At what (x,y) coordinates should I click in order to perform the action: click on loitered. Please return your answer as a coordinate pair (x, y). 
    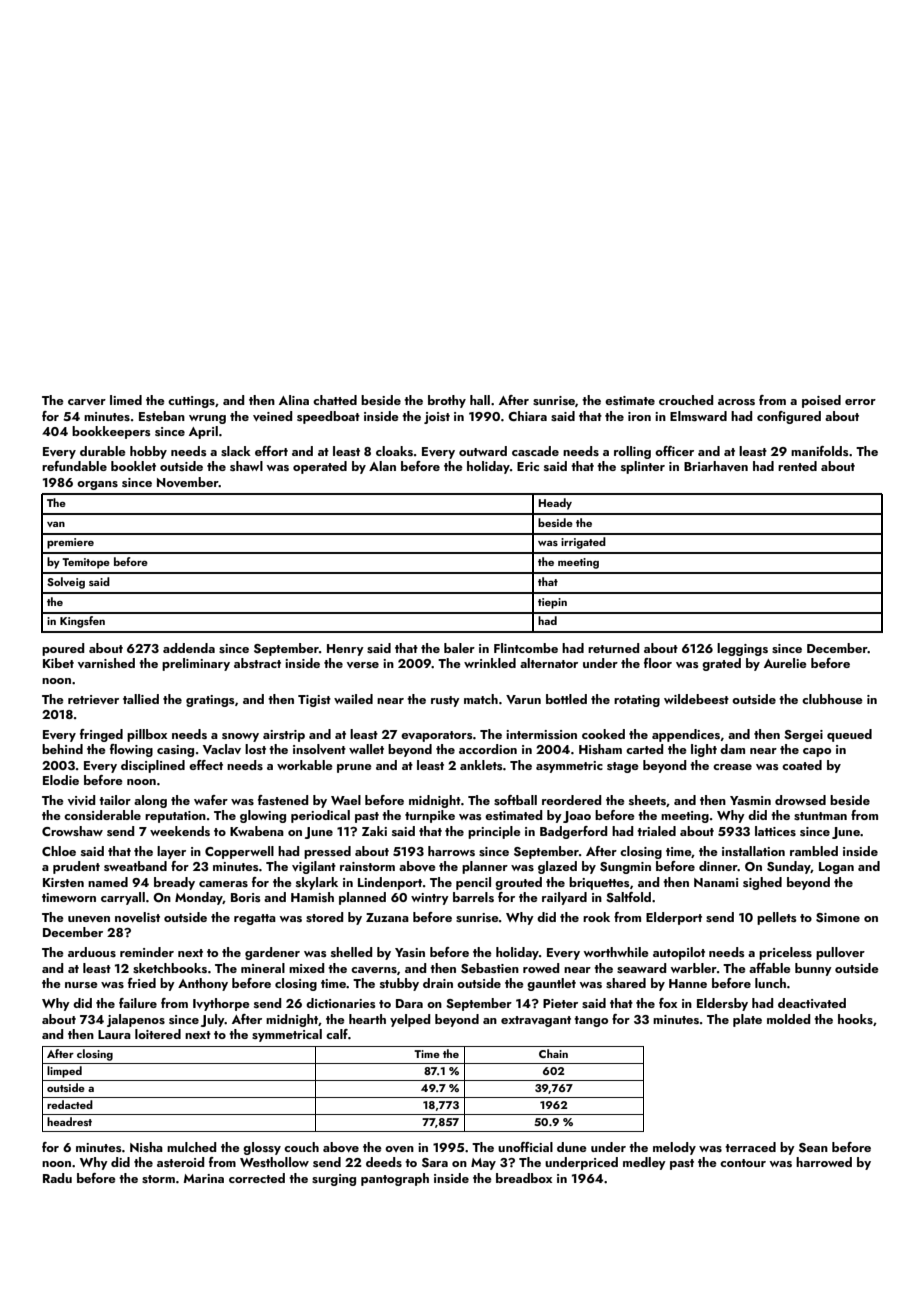
    Looking at the image, I should click on (158, 1034).
